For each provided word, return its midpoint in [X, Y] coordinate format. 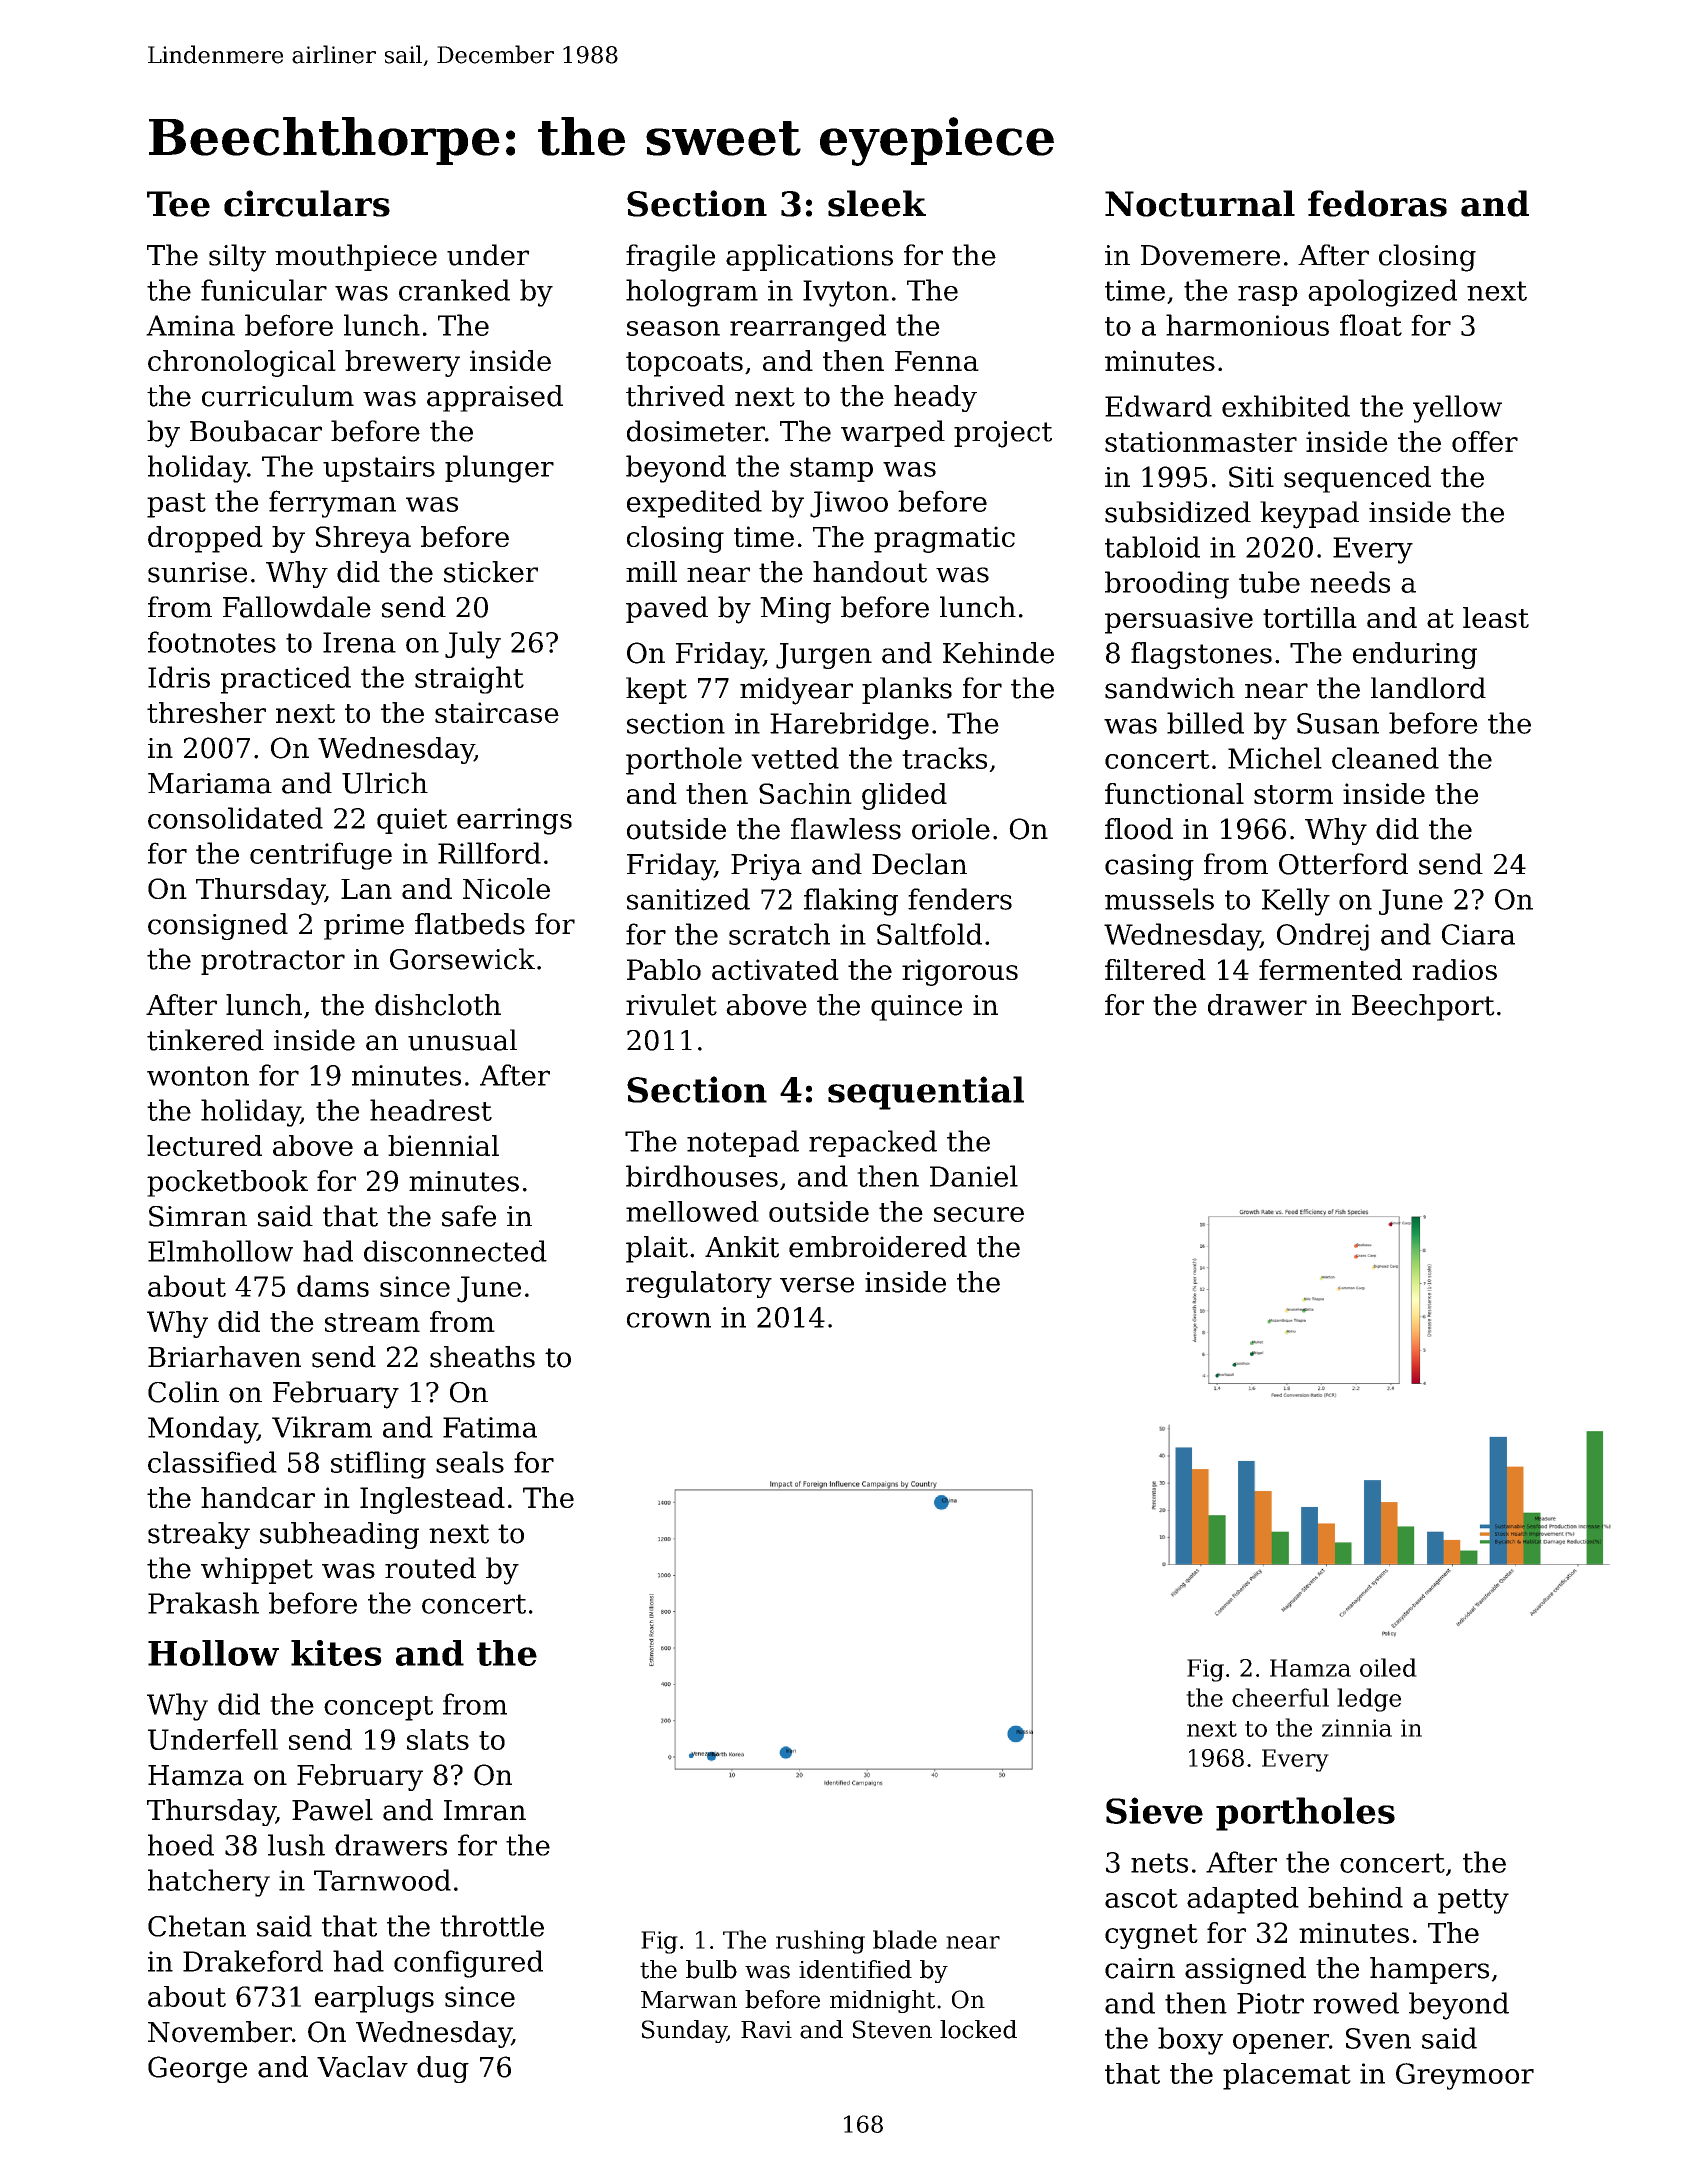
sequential [926, 1093]
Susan [1338, 723]
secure [979, 1214]
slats [438, 1739]
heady [935, 398]
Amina [190, 325]
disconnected [455, 1251]
